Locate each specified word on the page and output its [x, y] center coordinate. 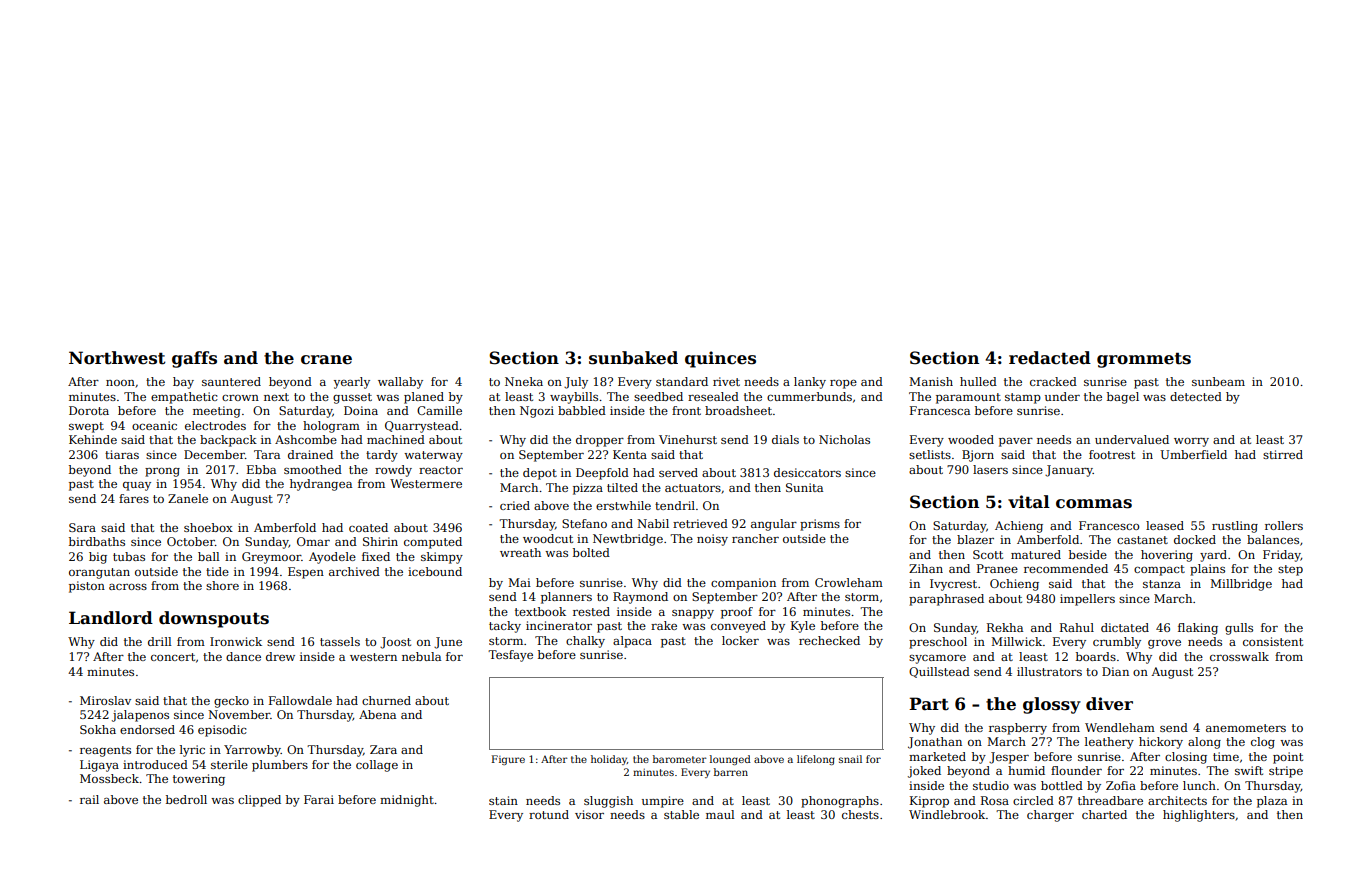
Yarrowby [252, 751]
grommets [1144, 360]
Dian [1115, 671]
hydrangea [321, 485]
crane [326, 360]
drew [280, 656]
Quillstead [939, 672]
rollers [1284, 525]
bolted [591, 552]
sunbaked [633, 358]
